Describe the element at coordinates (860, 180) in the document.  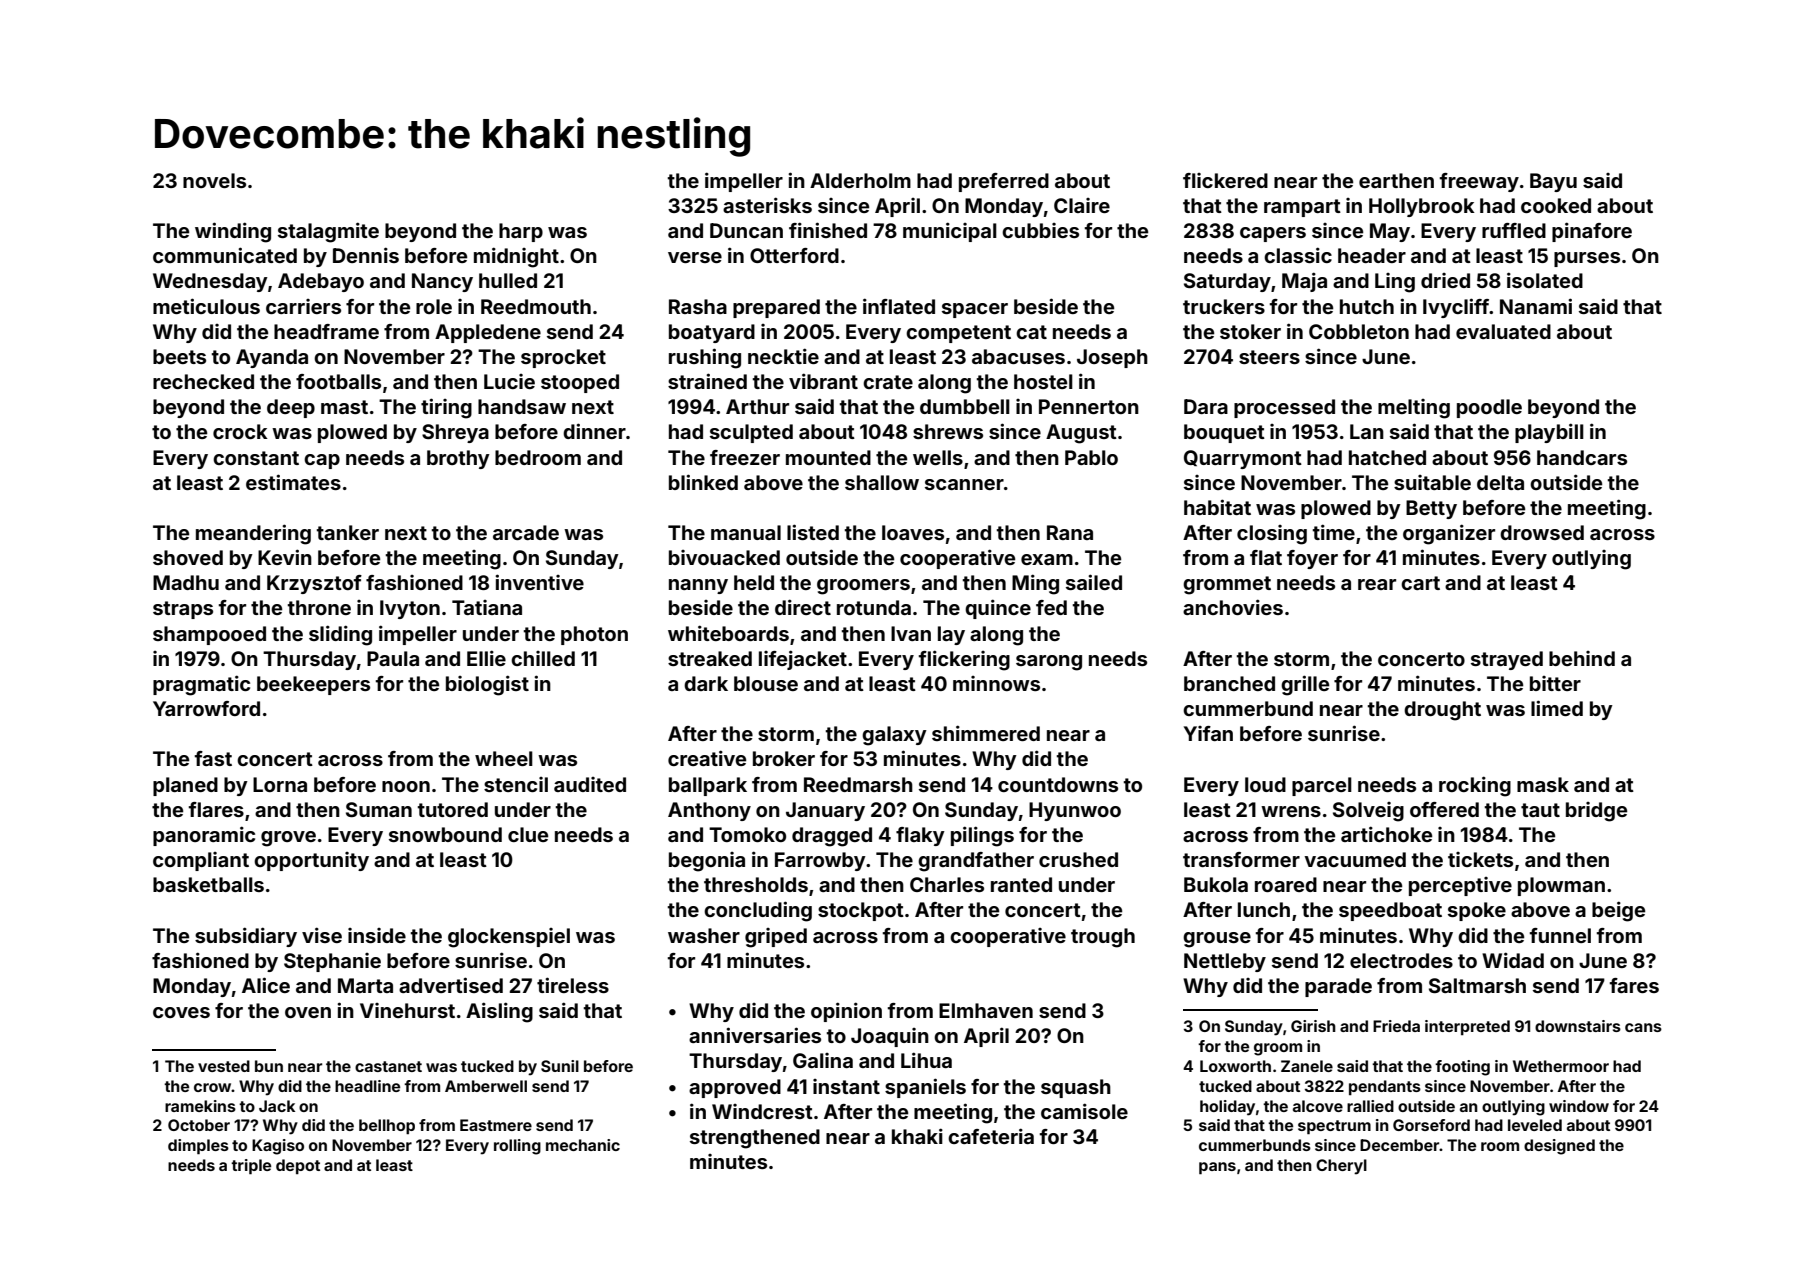
I see `Alderholm` at that location.
